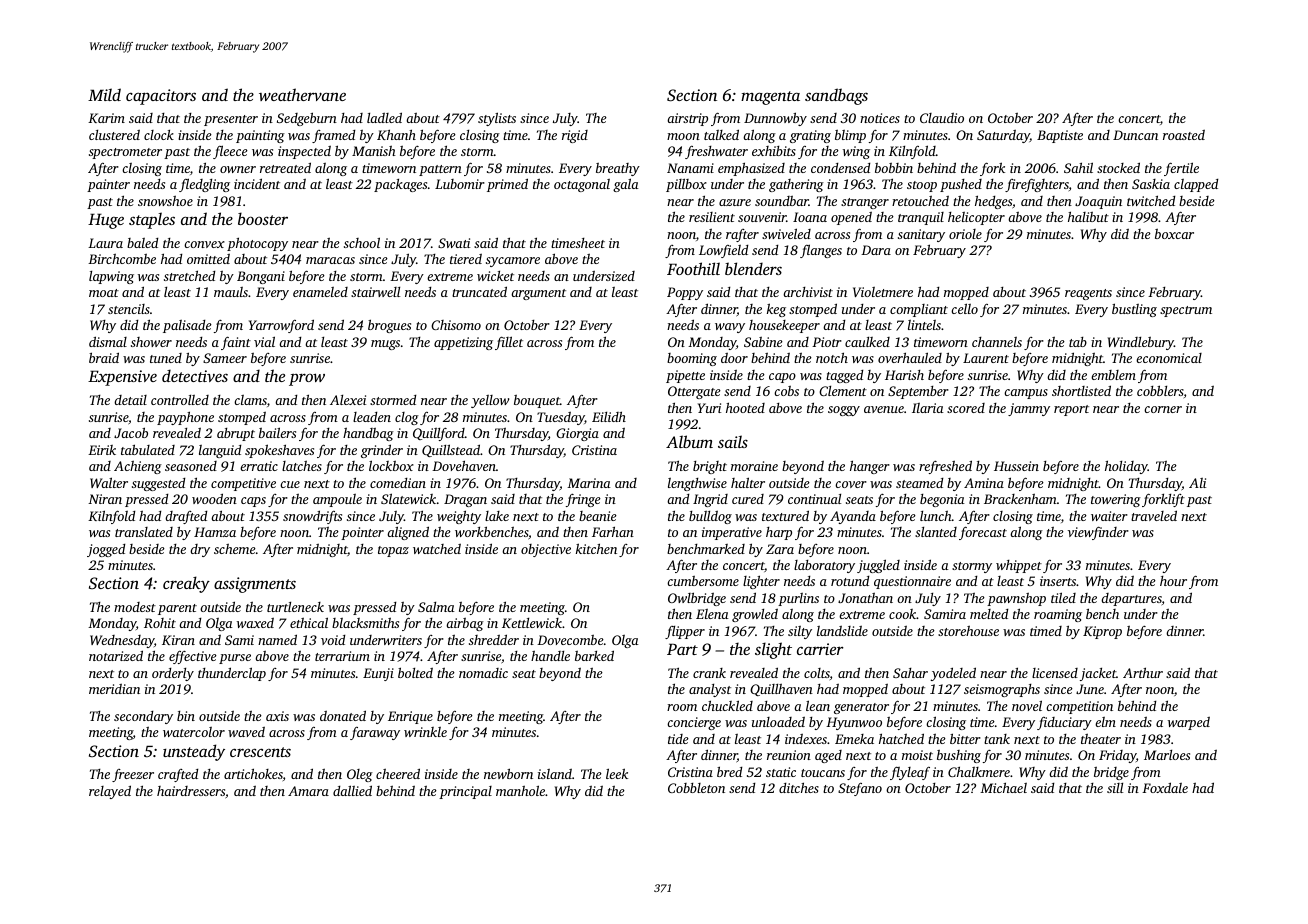  I want to click on Poppy, so click(685, 293).
